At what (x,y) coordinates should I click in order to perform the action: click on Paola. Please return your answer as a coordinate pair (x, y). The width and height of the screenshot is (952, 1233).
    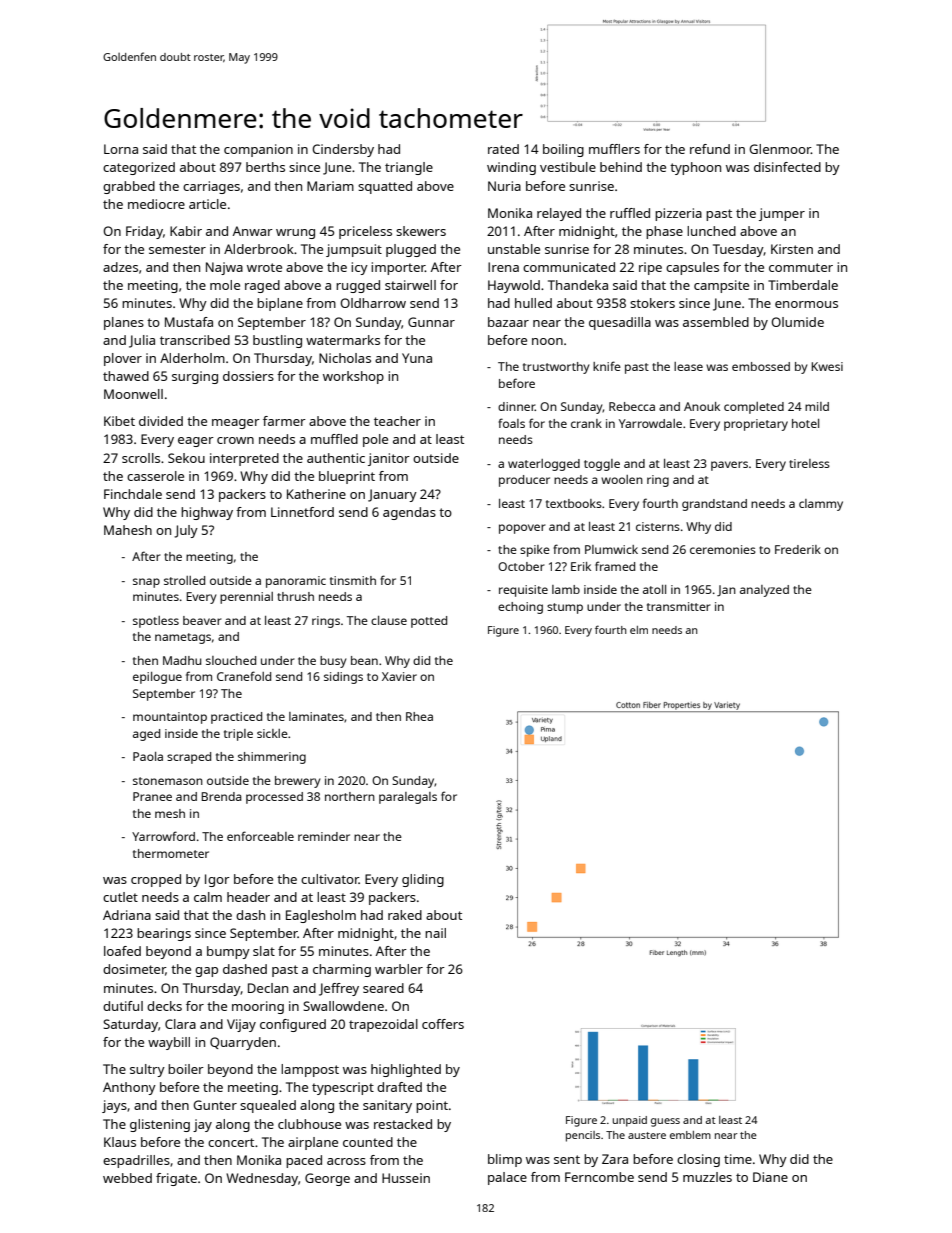
    Looking at the image, I should click on (148, 756).
